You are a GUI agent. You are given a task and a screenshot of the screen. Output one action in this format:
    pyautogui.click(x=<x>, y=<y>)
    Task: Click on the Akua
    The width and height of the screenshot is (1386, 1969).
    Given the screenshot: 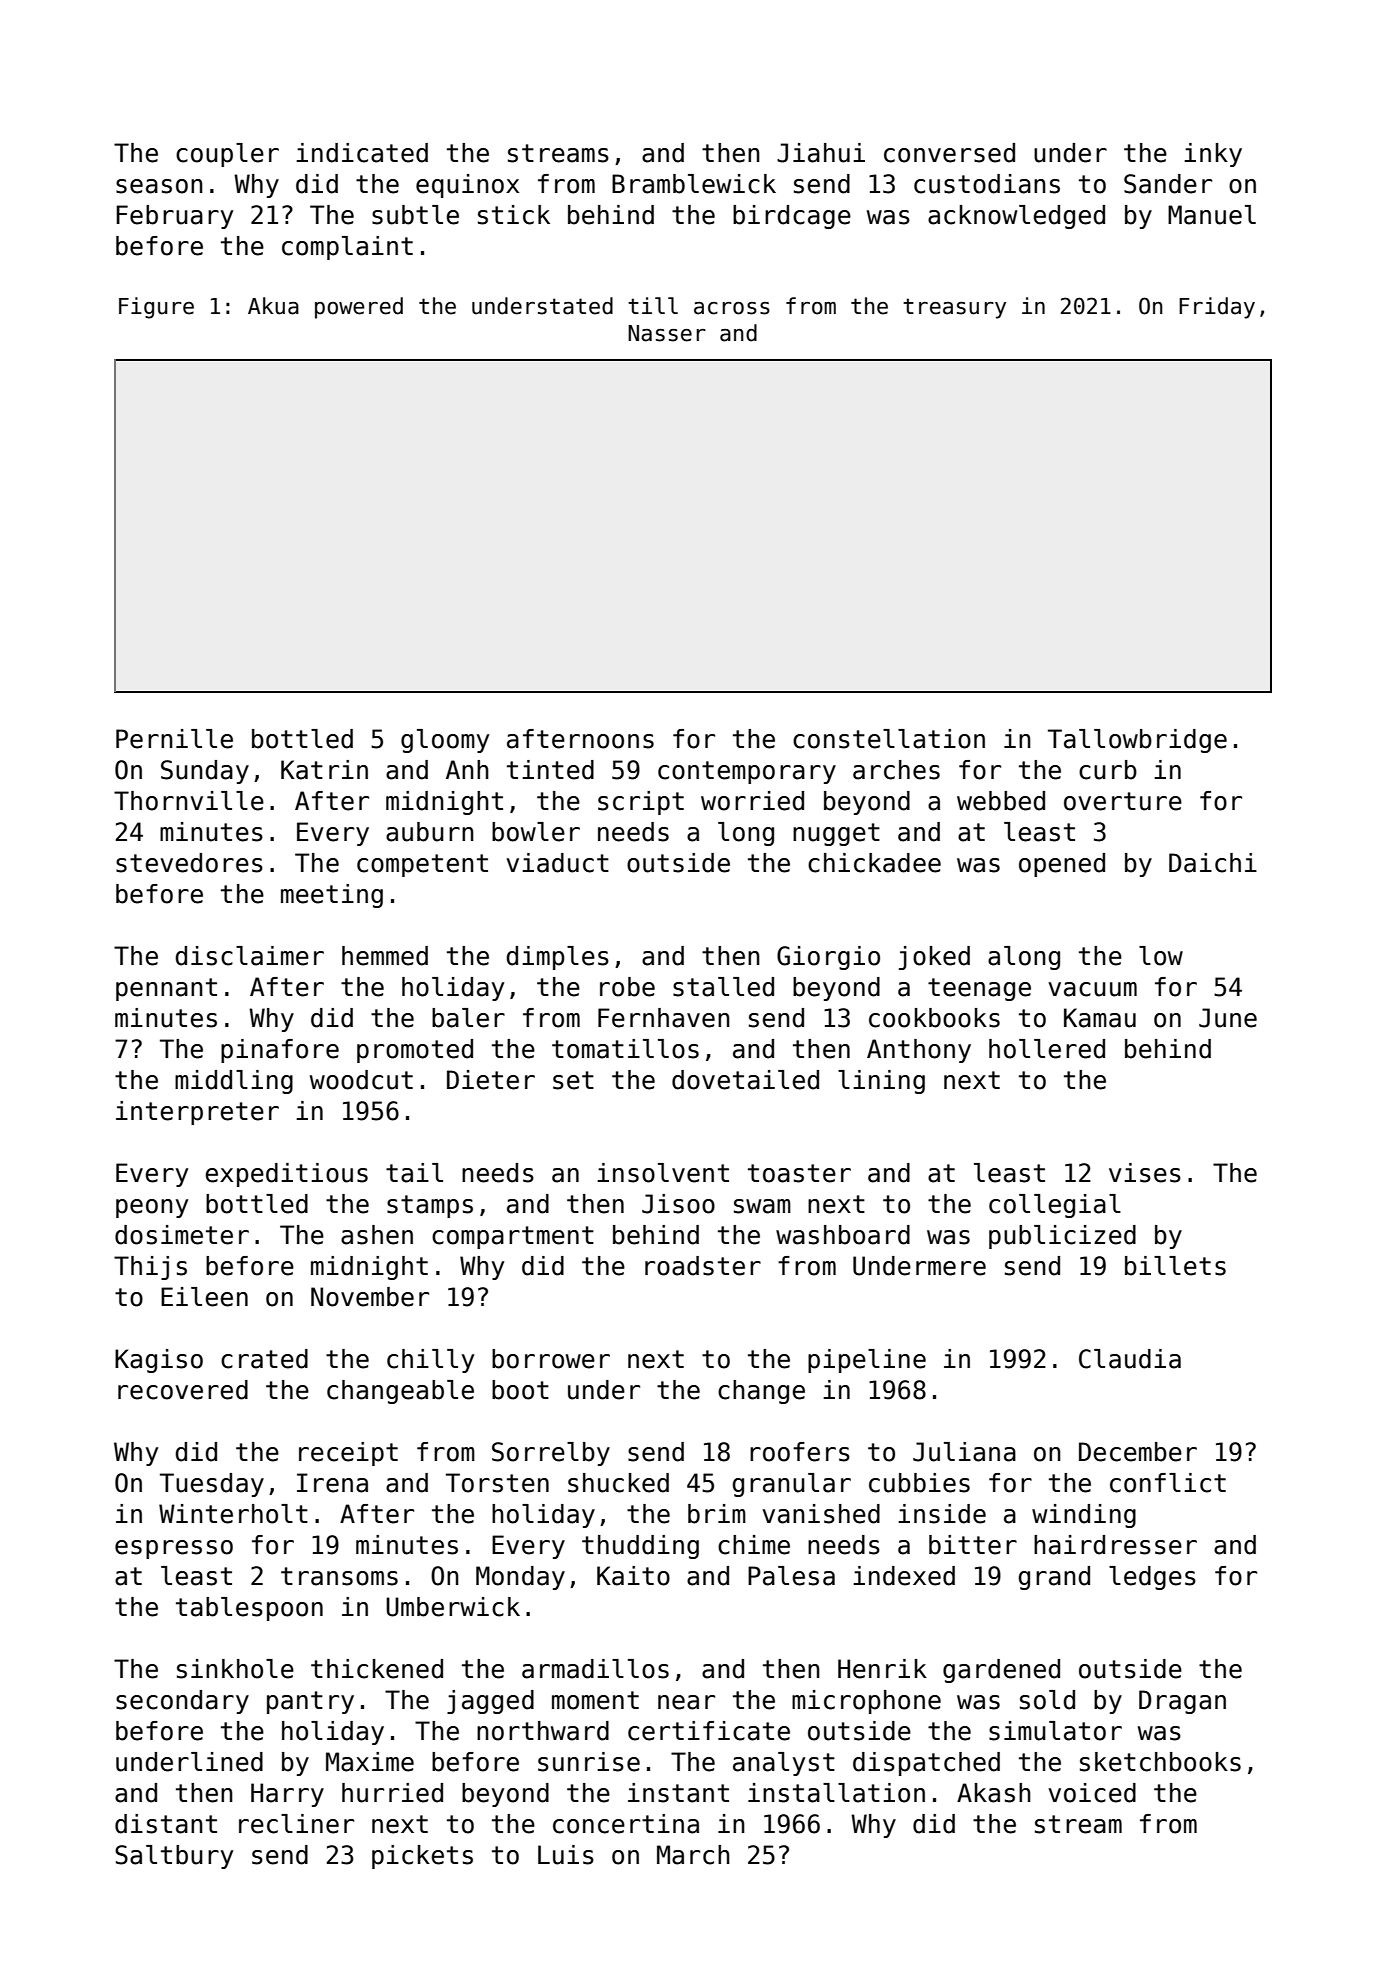 What is the action you would take?
    pyautogui.click(x=273, y=306)
